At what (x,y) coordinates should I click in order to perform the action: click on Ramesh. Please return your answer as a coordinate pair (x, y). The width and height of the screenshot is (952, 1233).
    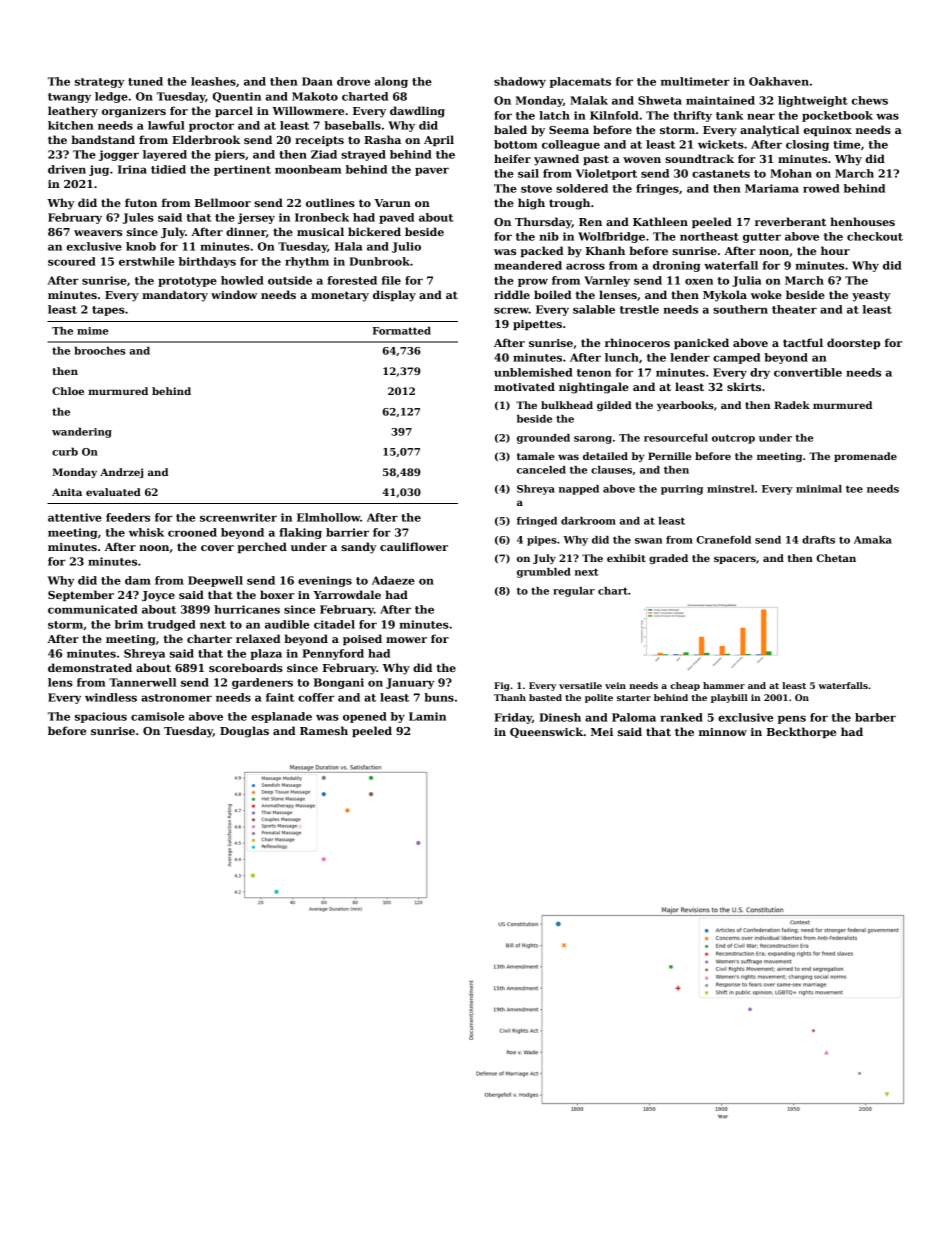
    Looking at the image, I should click on (324, 730).
